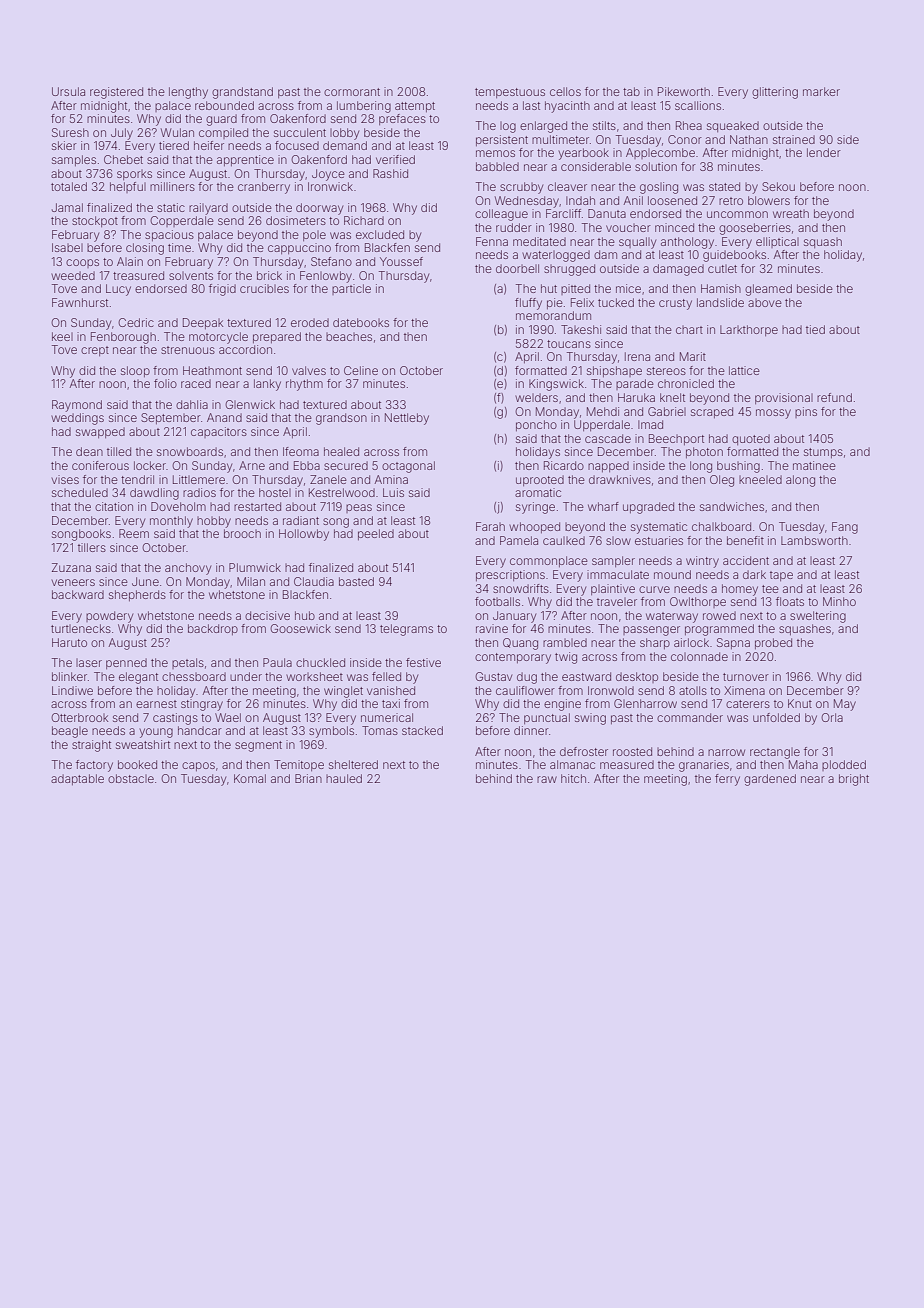 The width and height of the page is (924, 1308). I want to click on tied, so click(815, 329).
